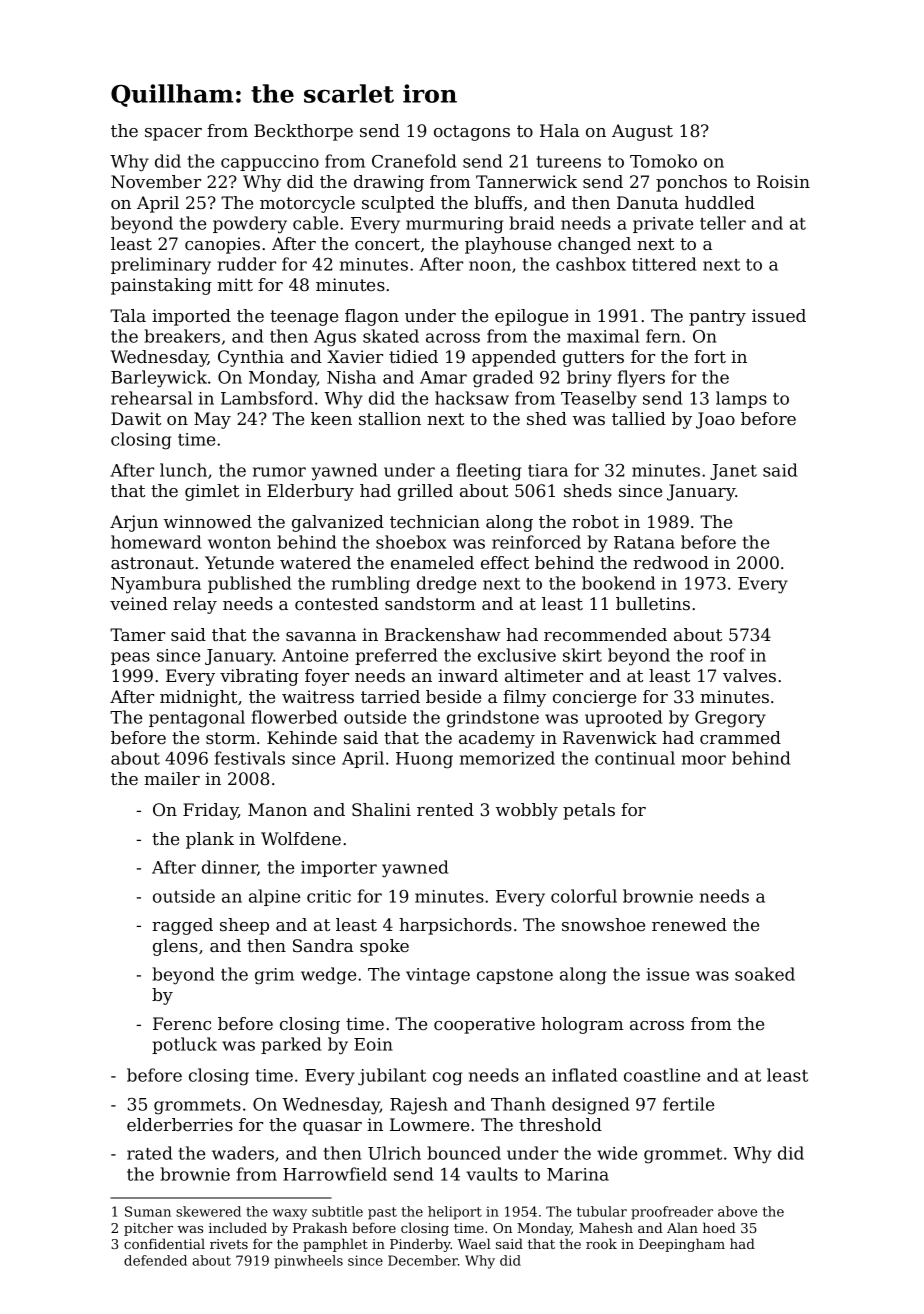 The width and height of the screenshot is (924, 1314). I want to click on colorful, so click(584, 896).
